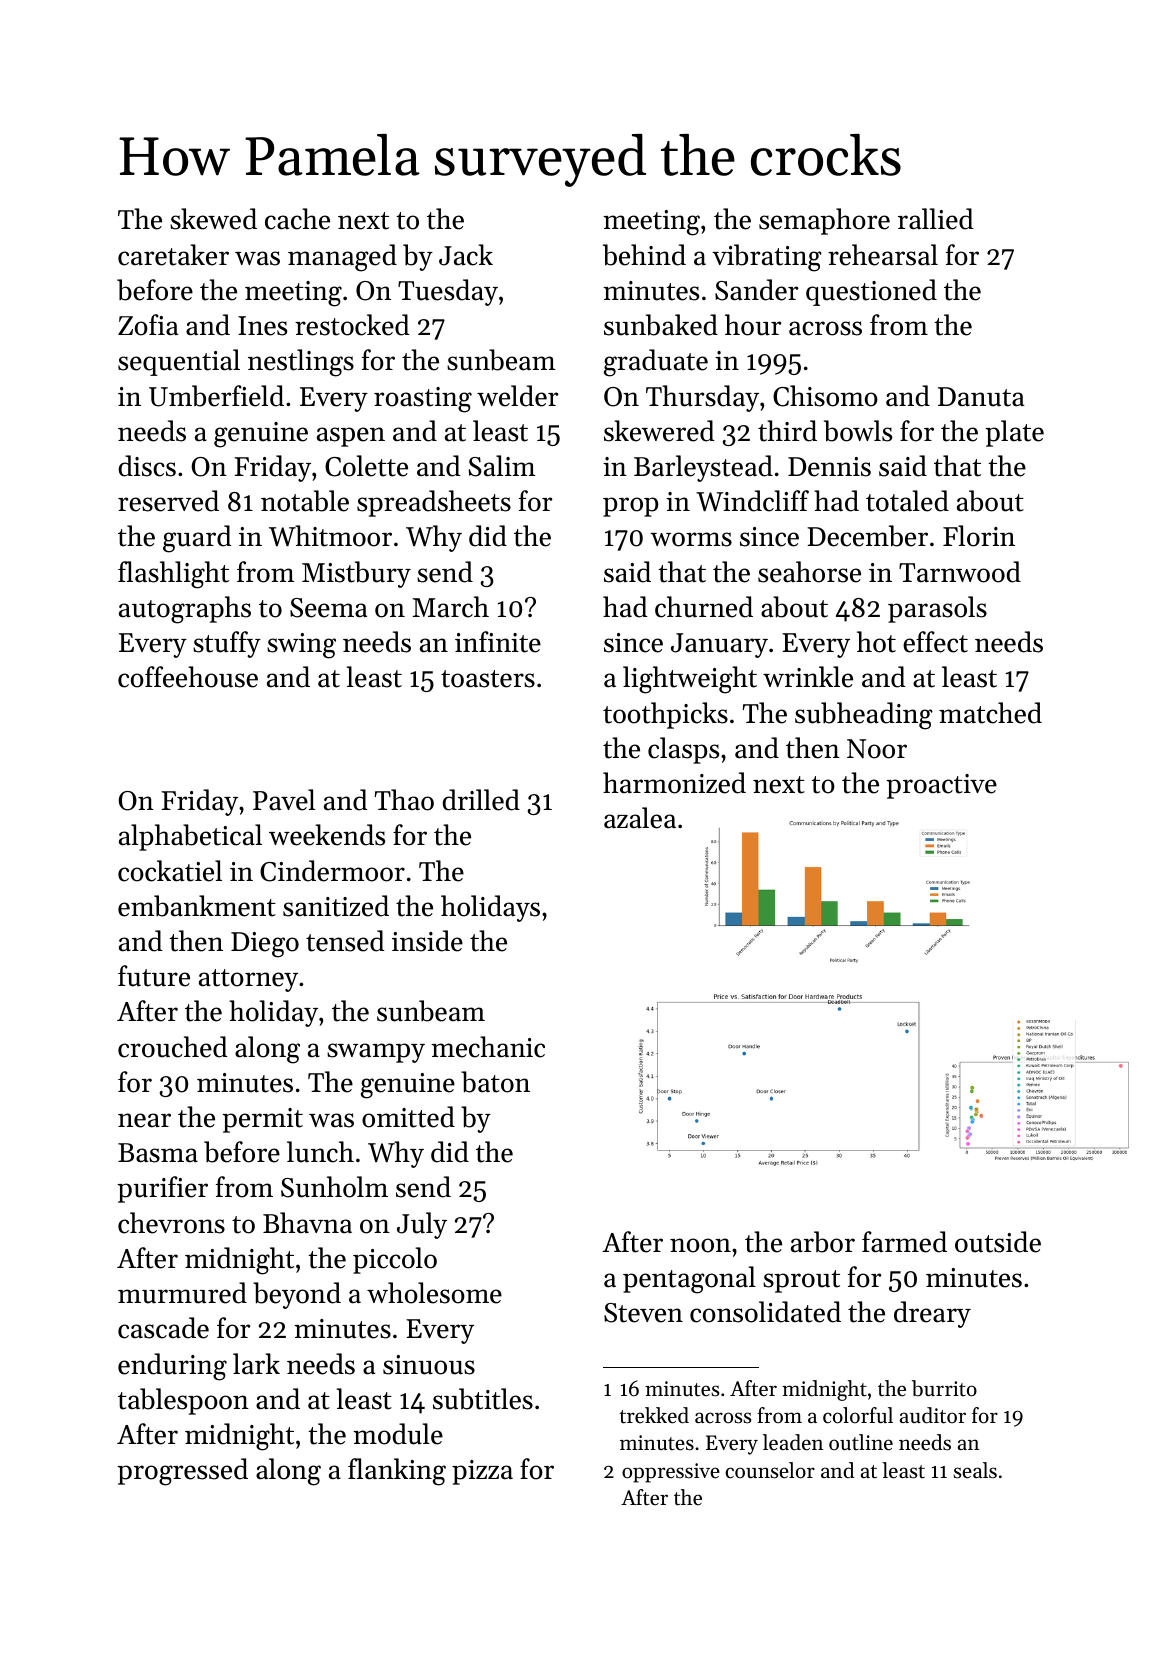 The height and width of the image is (1654, 1165). I want to click on embankment, so click(197, 906).
